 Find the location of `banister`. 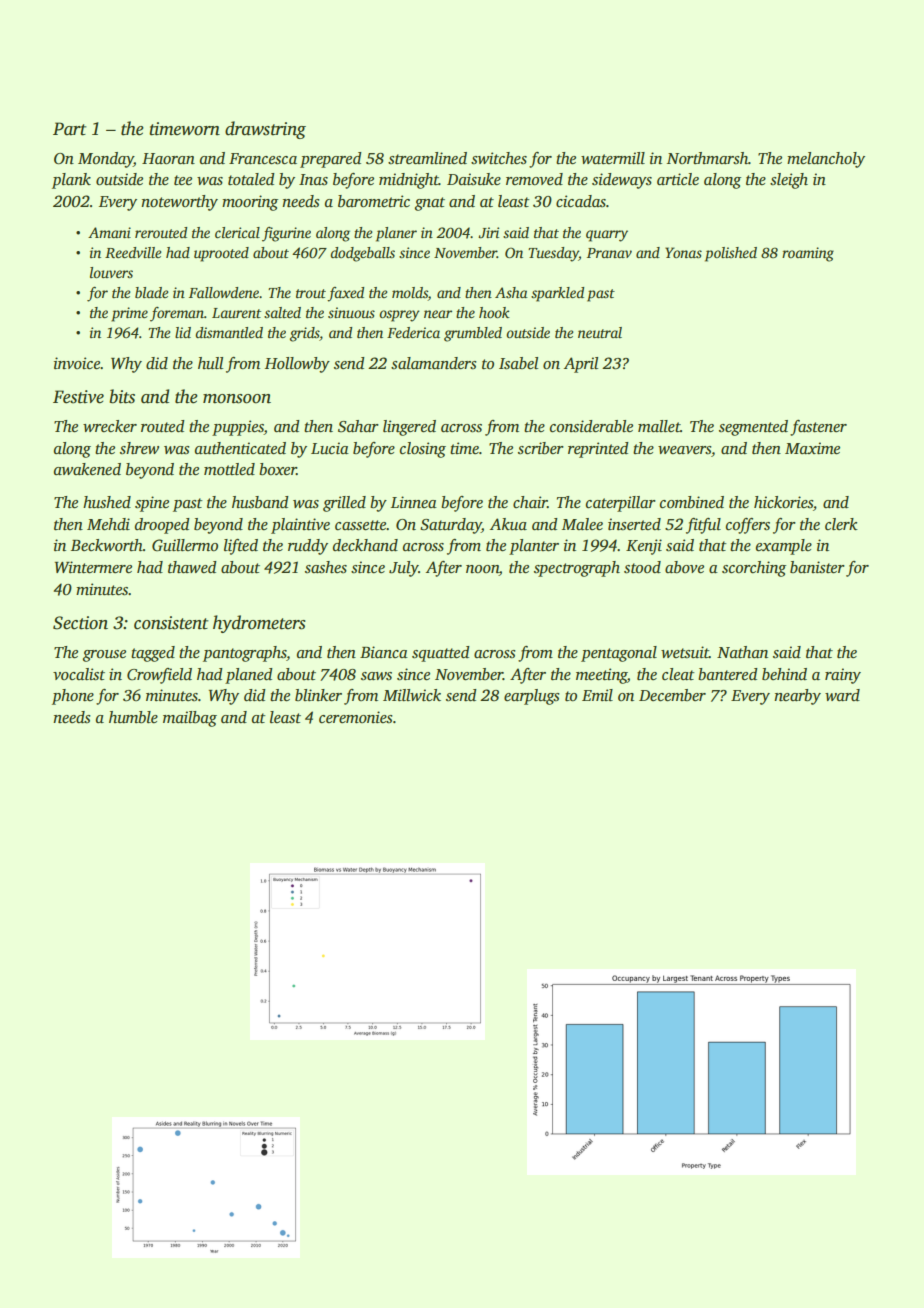

banister is located at coordinates (817, 567).
